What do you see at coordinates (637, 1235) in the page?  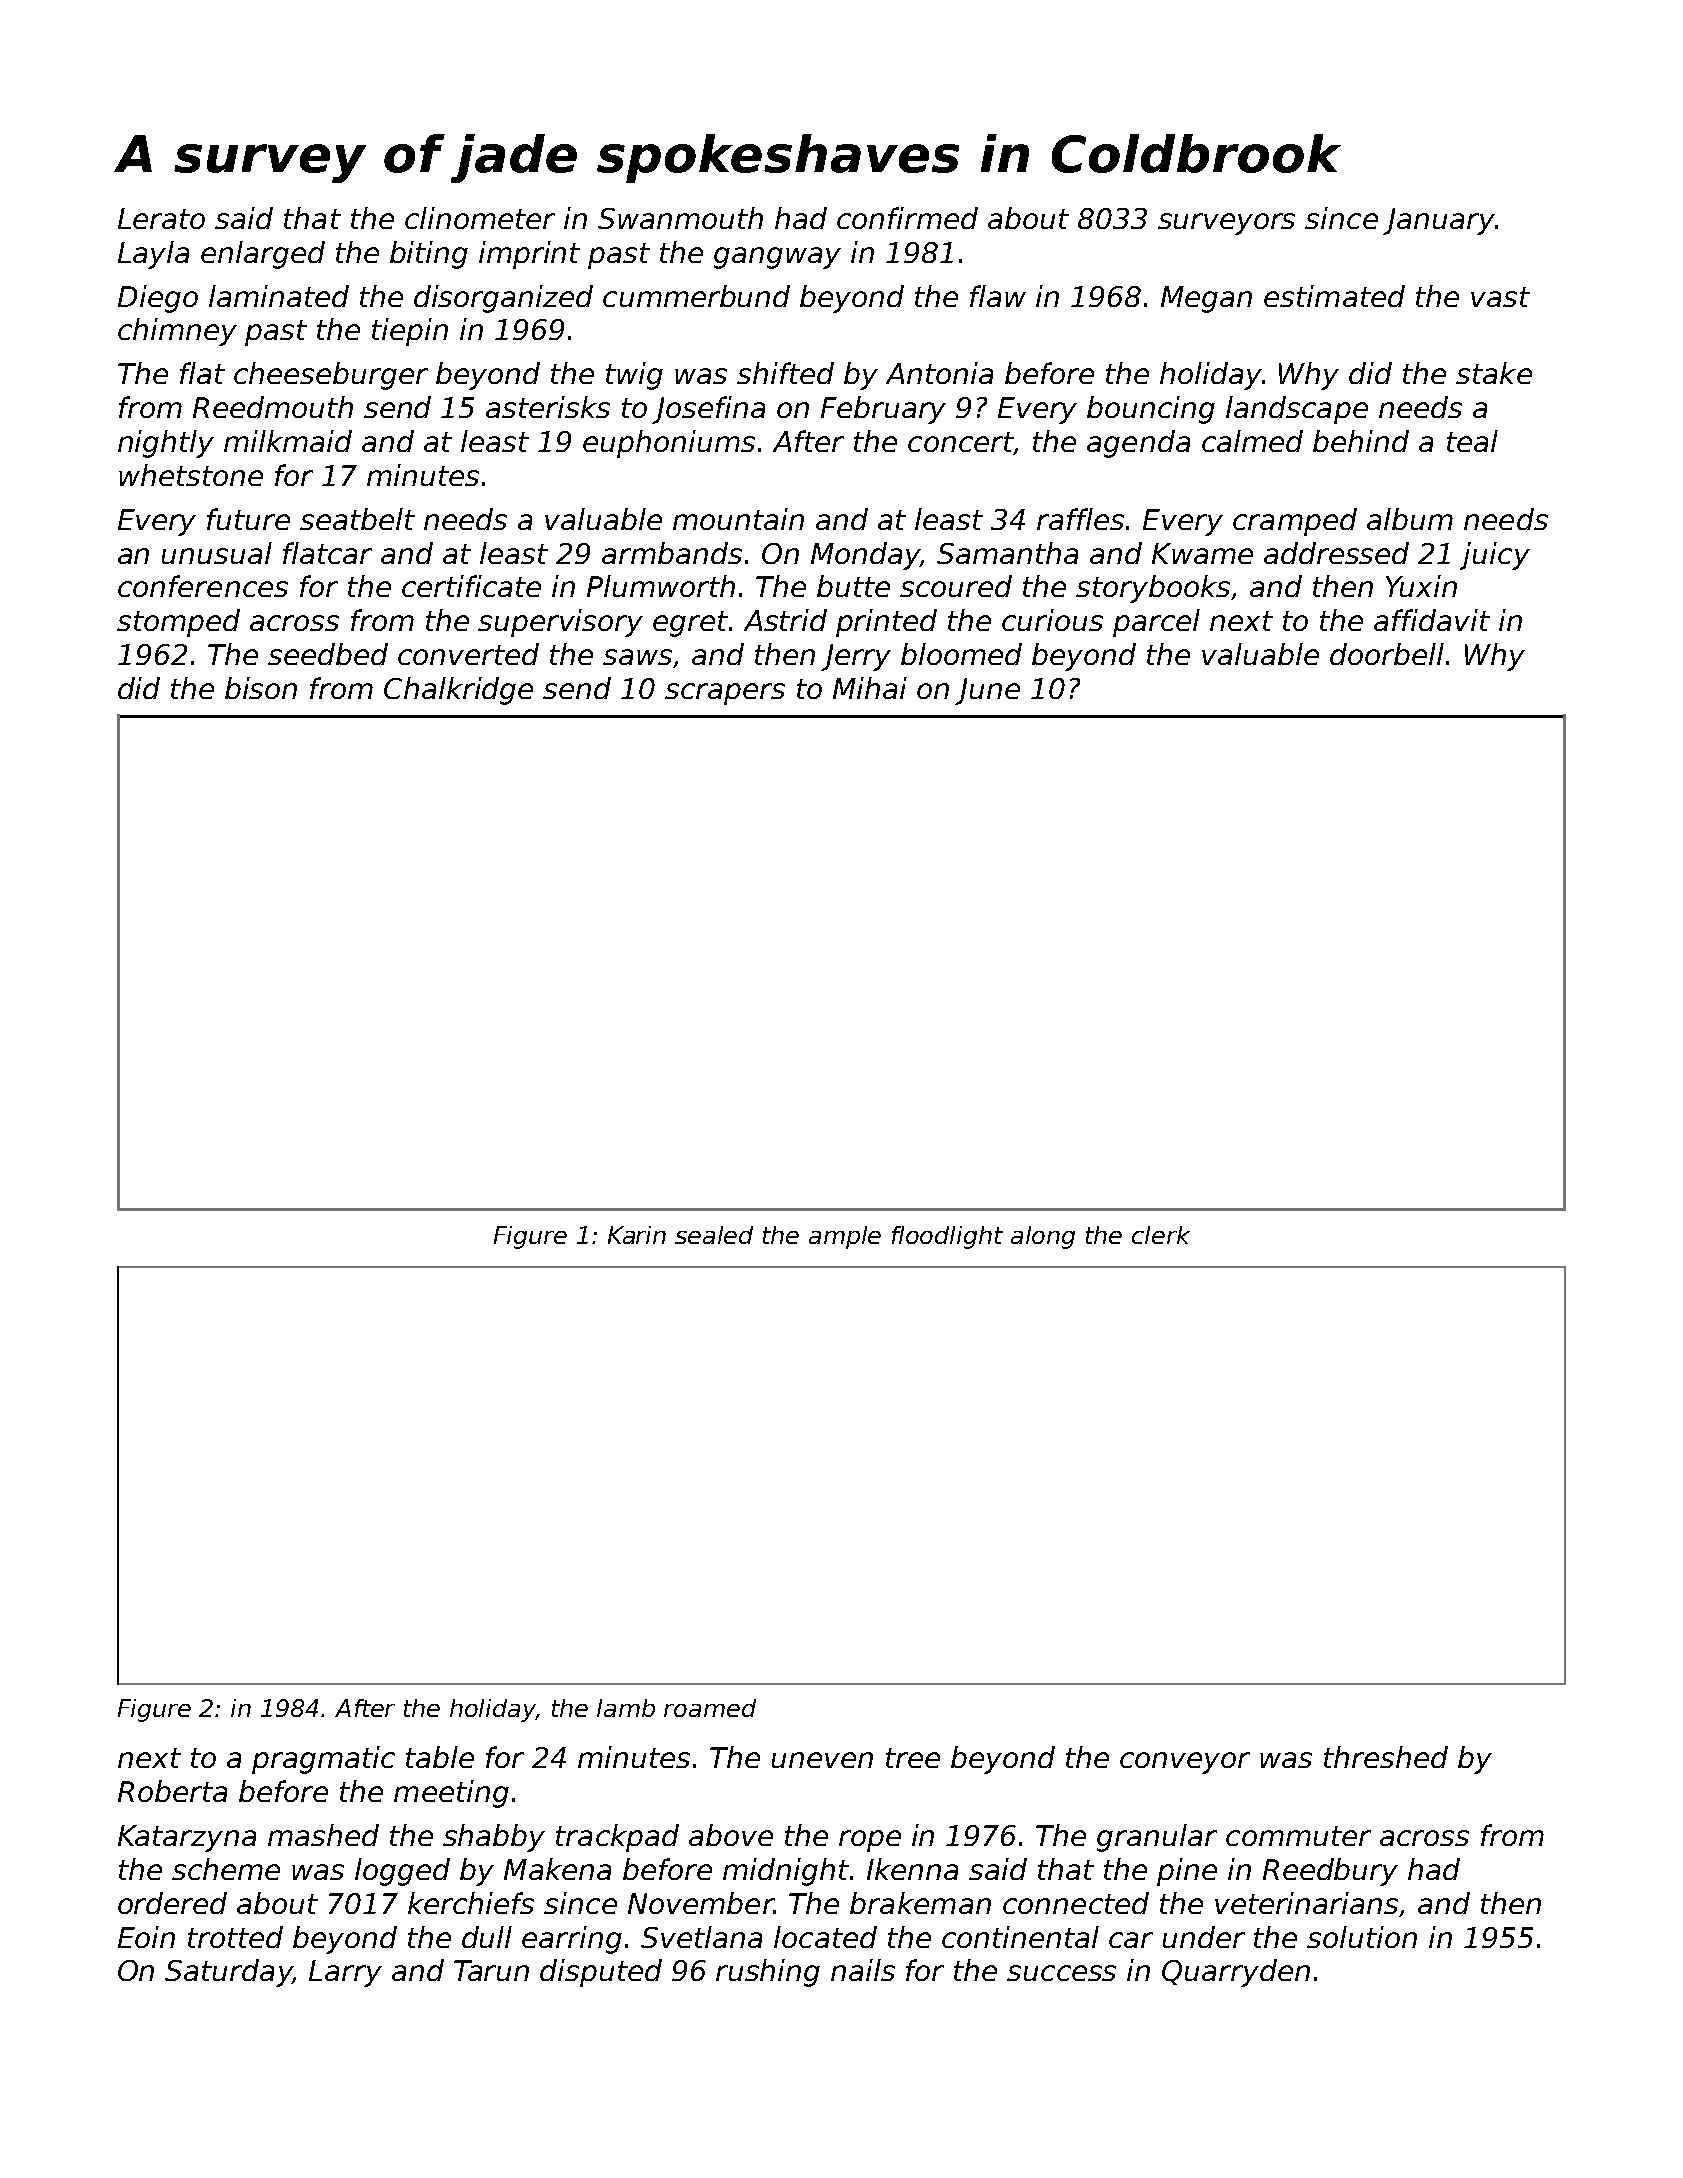 I see `Karin` at bounding box center [637, 1235].
